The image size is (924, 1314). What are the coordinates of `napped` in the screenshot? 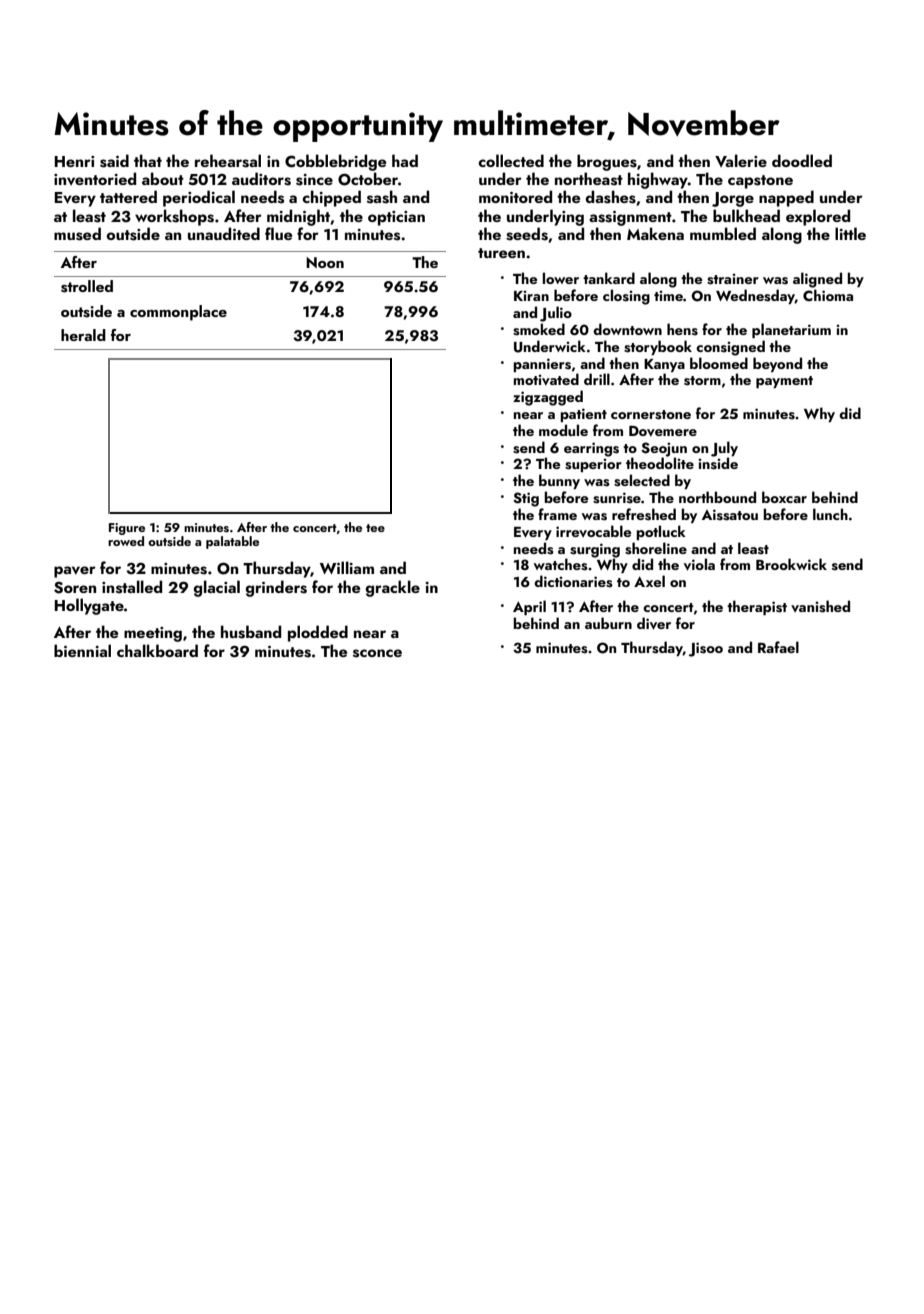 It's located at (786, 198).
